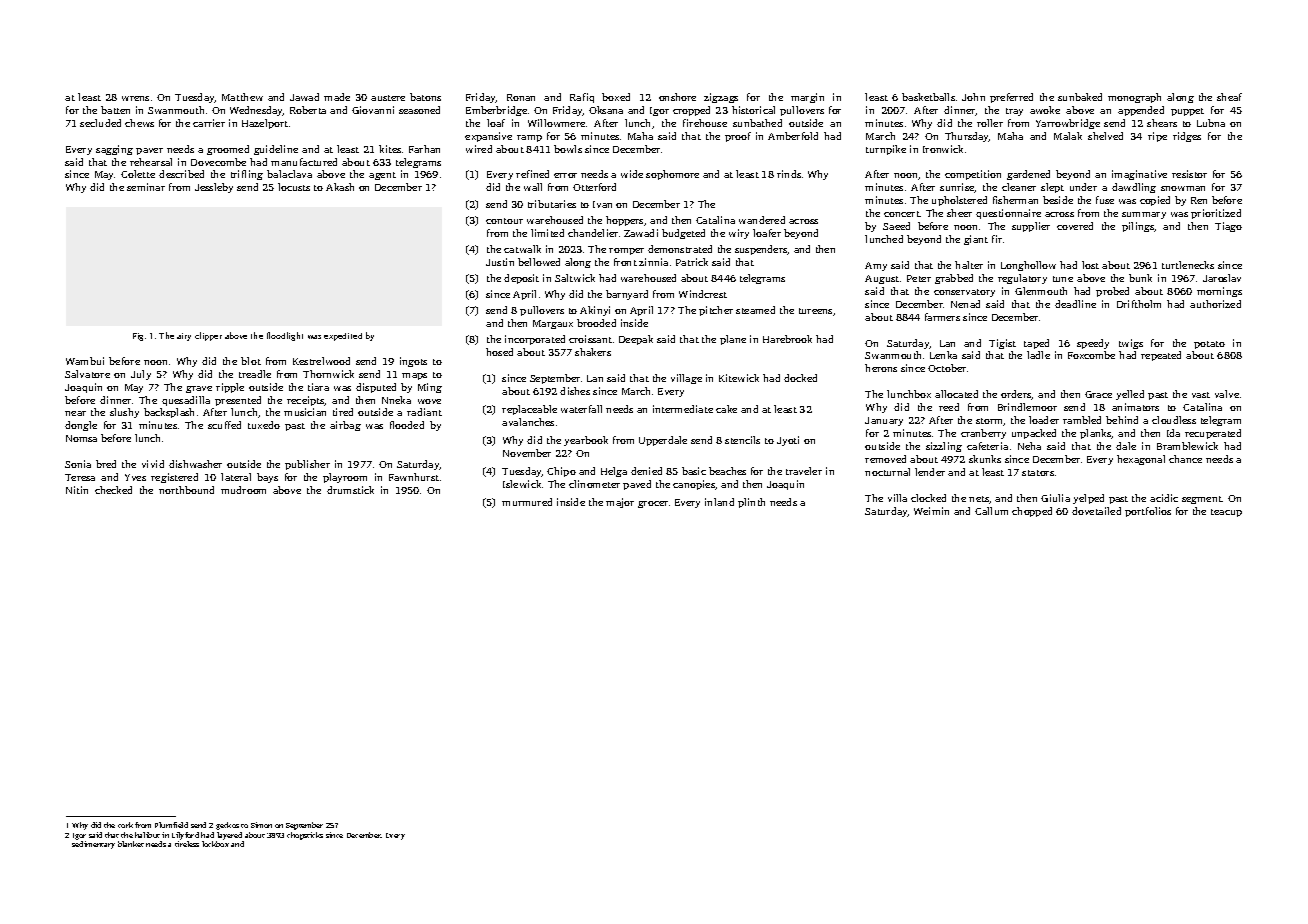 Image resolution: width=1308 pixels, height=924 pixels. I want to click on tireless, so click(187, 844).
